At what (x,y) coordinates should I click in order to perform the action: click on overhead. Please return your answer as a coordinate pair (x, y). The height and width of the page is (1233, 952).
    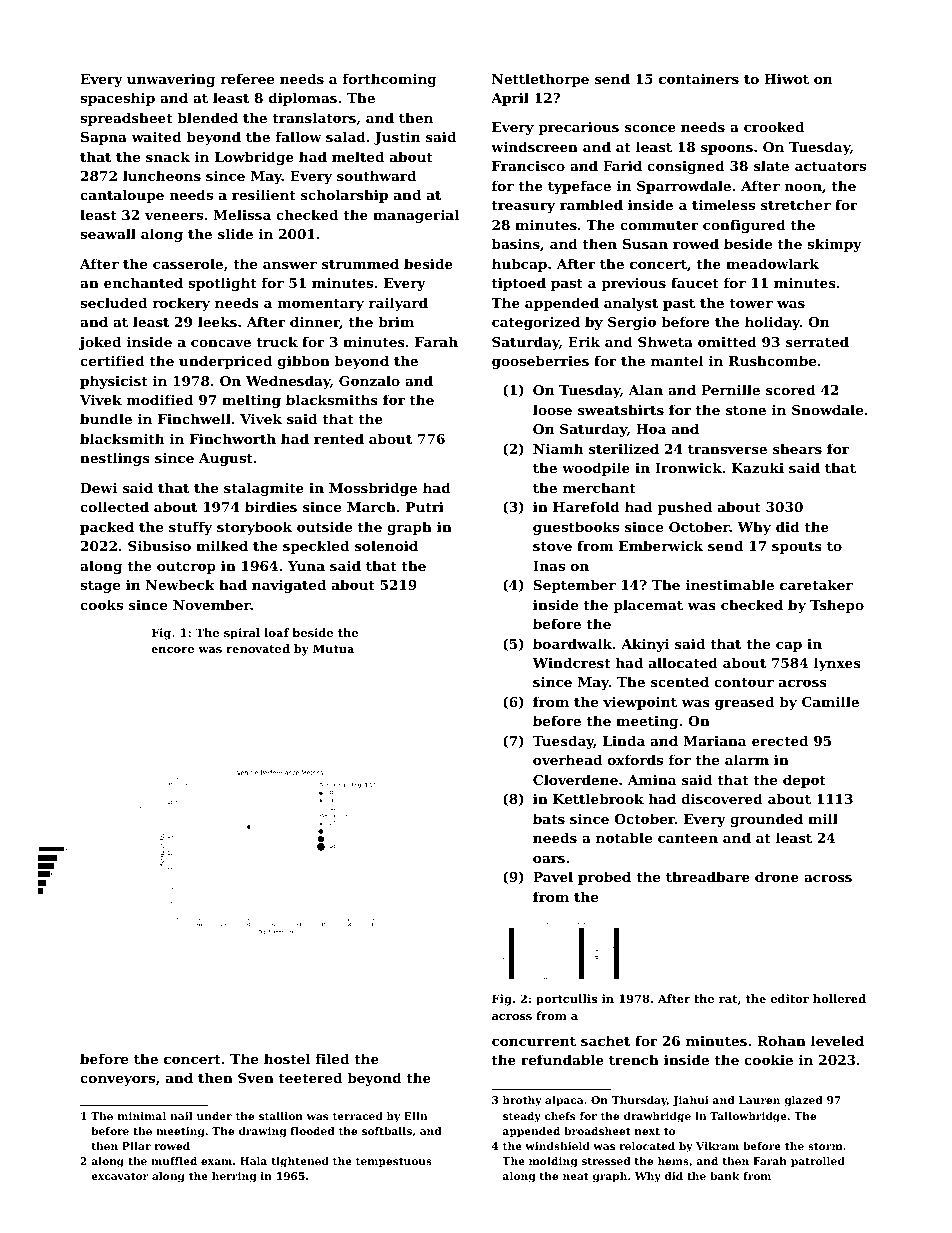
    Looking at the image, I should click on (567, 759).
